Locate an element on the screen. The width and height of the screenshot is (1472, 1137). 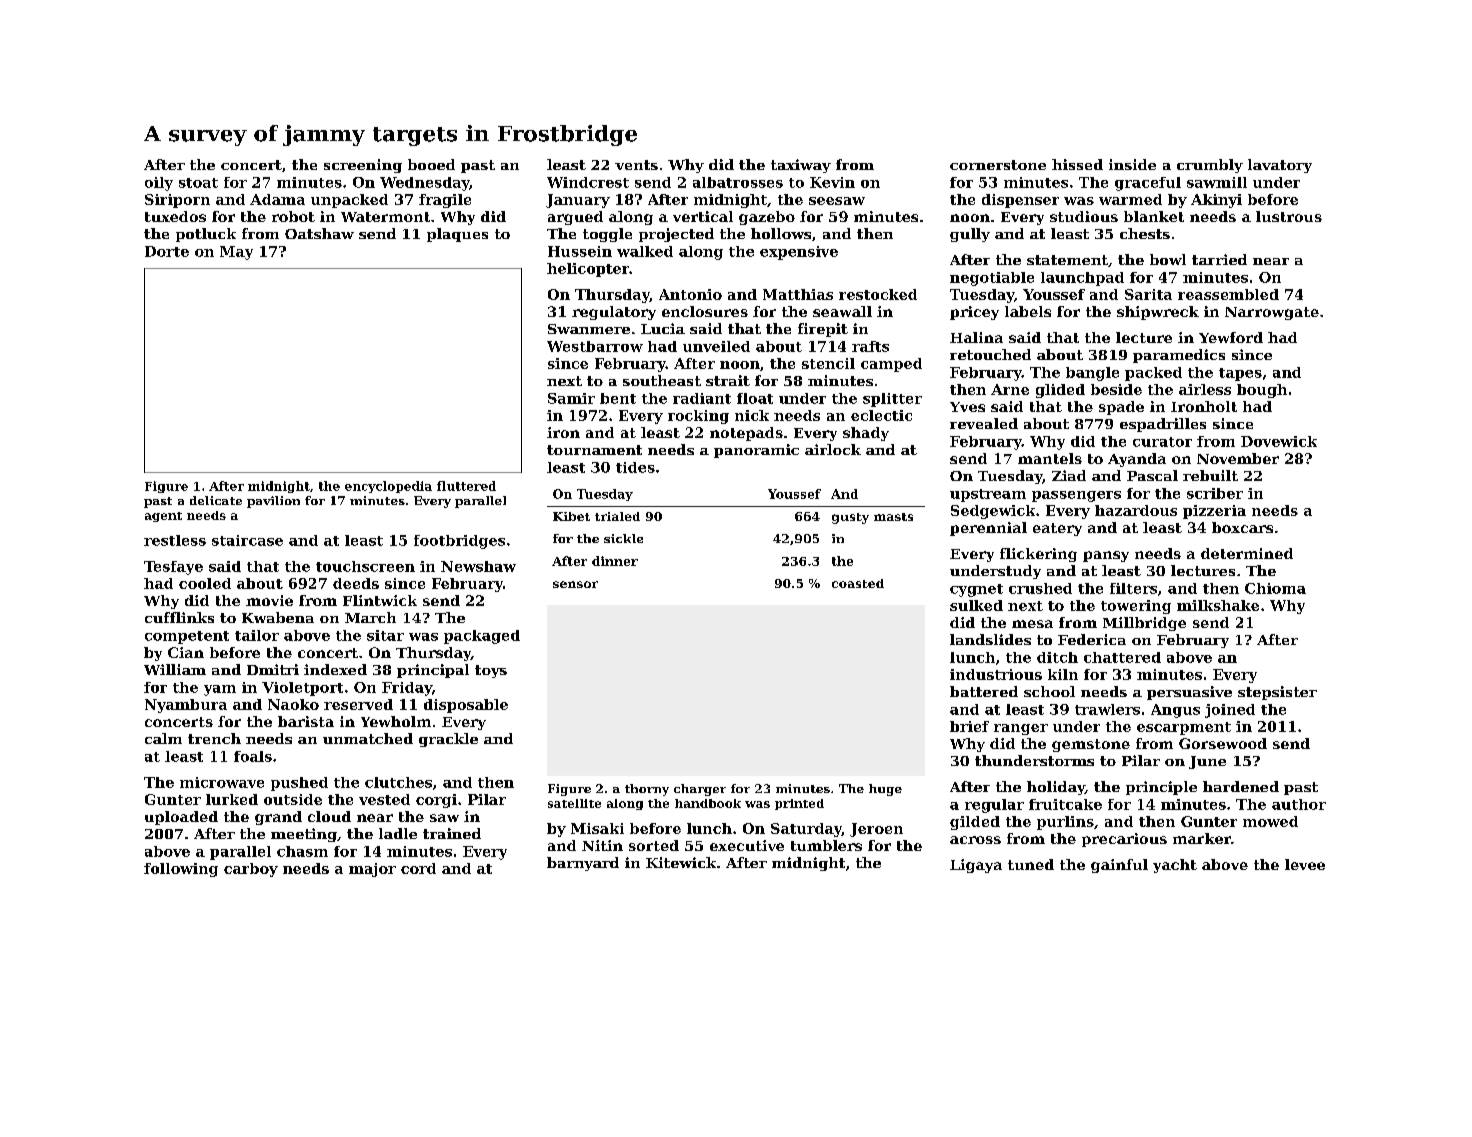
vents is located at coordinates (636, 165).
